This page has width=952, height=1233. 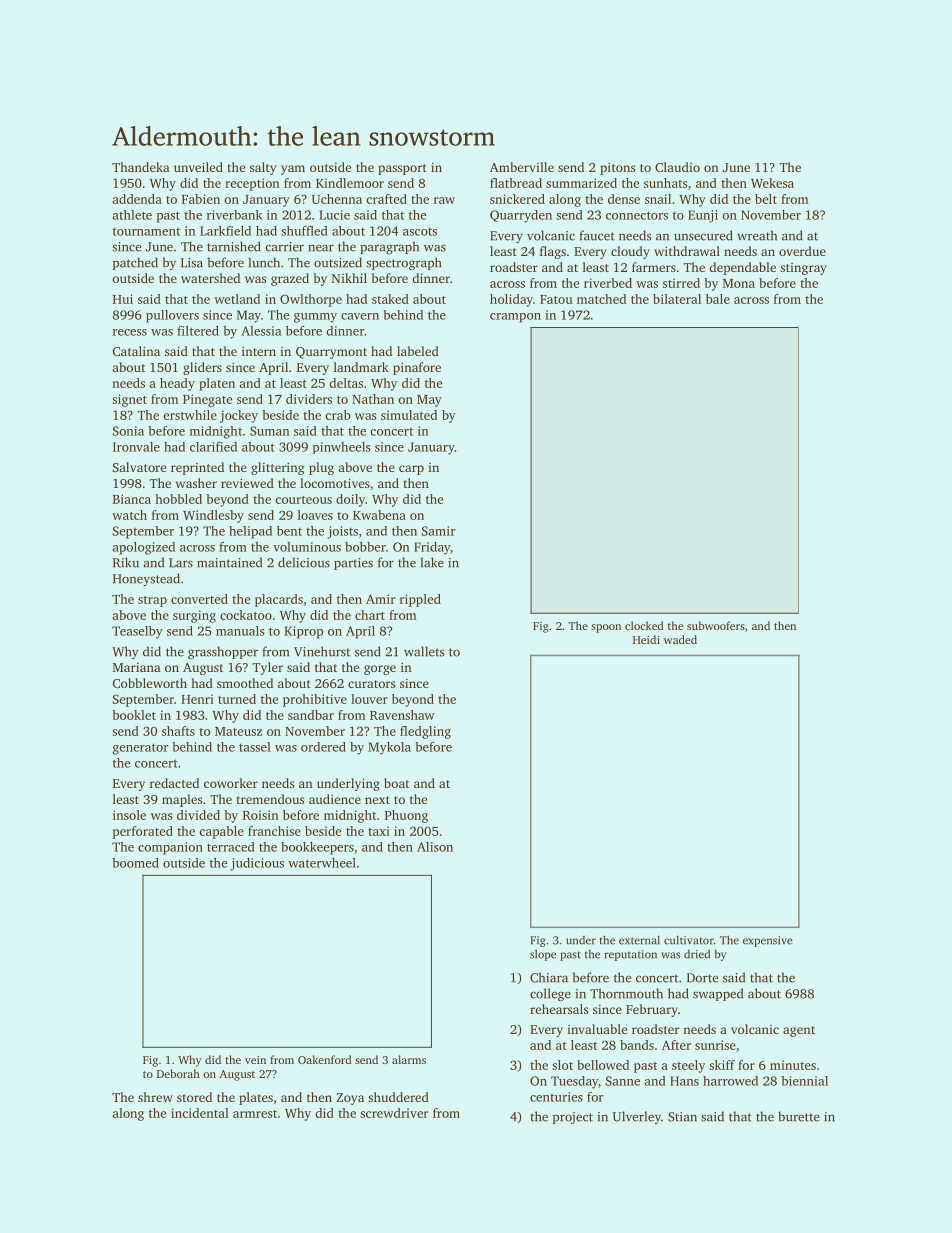 What do you see at coordinates (677, 299) in the page?
I see `bilateral` at bounding box center [677, 299].
